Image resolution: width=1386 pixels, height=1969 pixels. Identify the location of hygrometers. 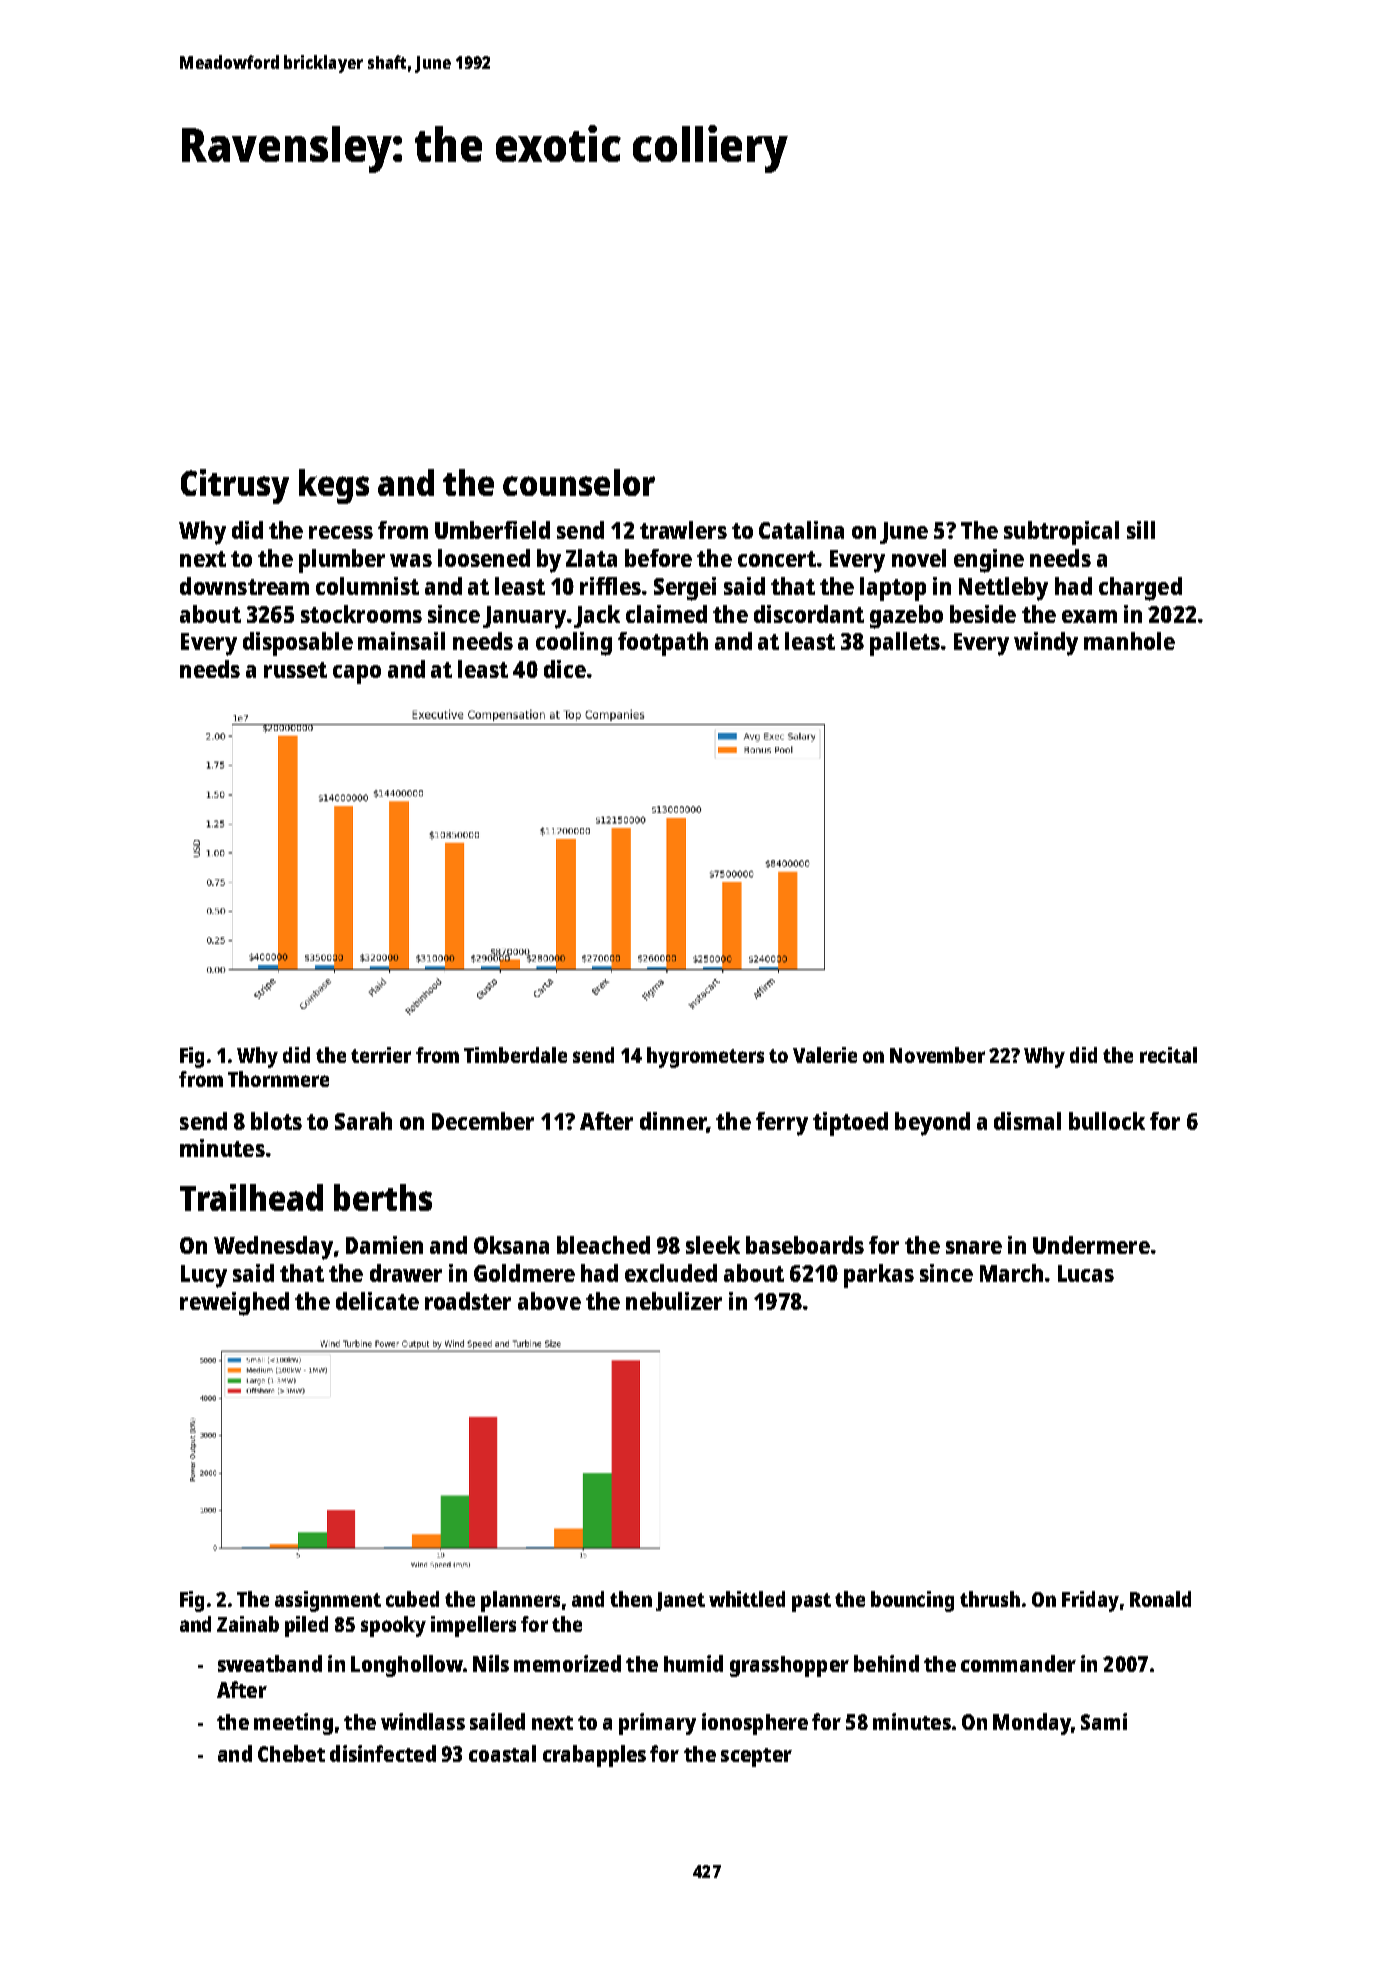
(705, 1057).
